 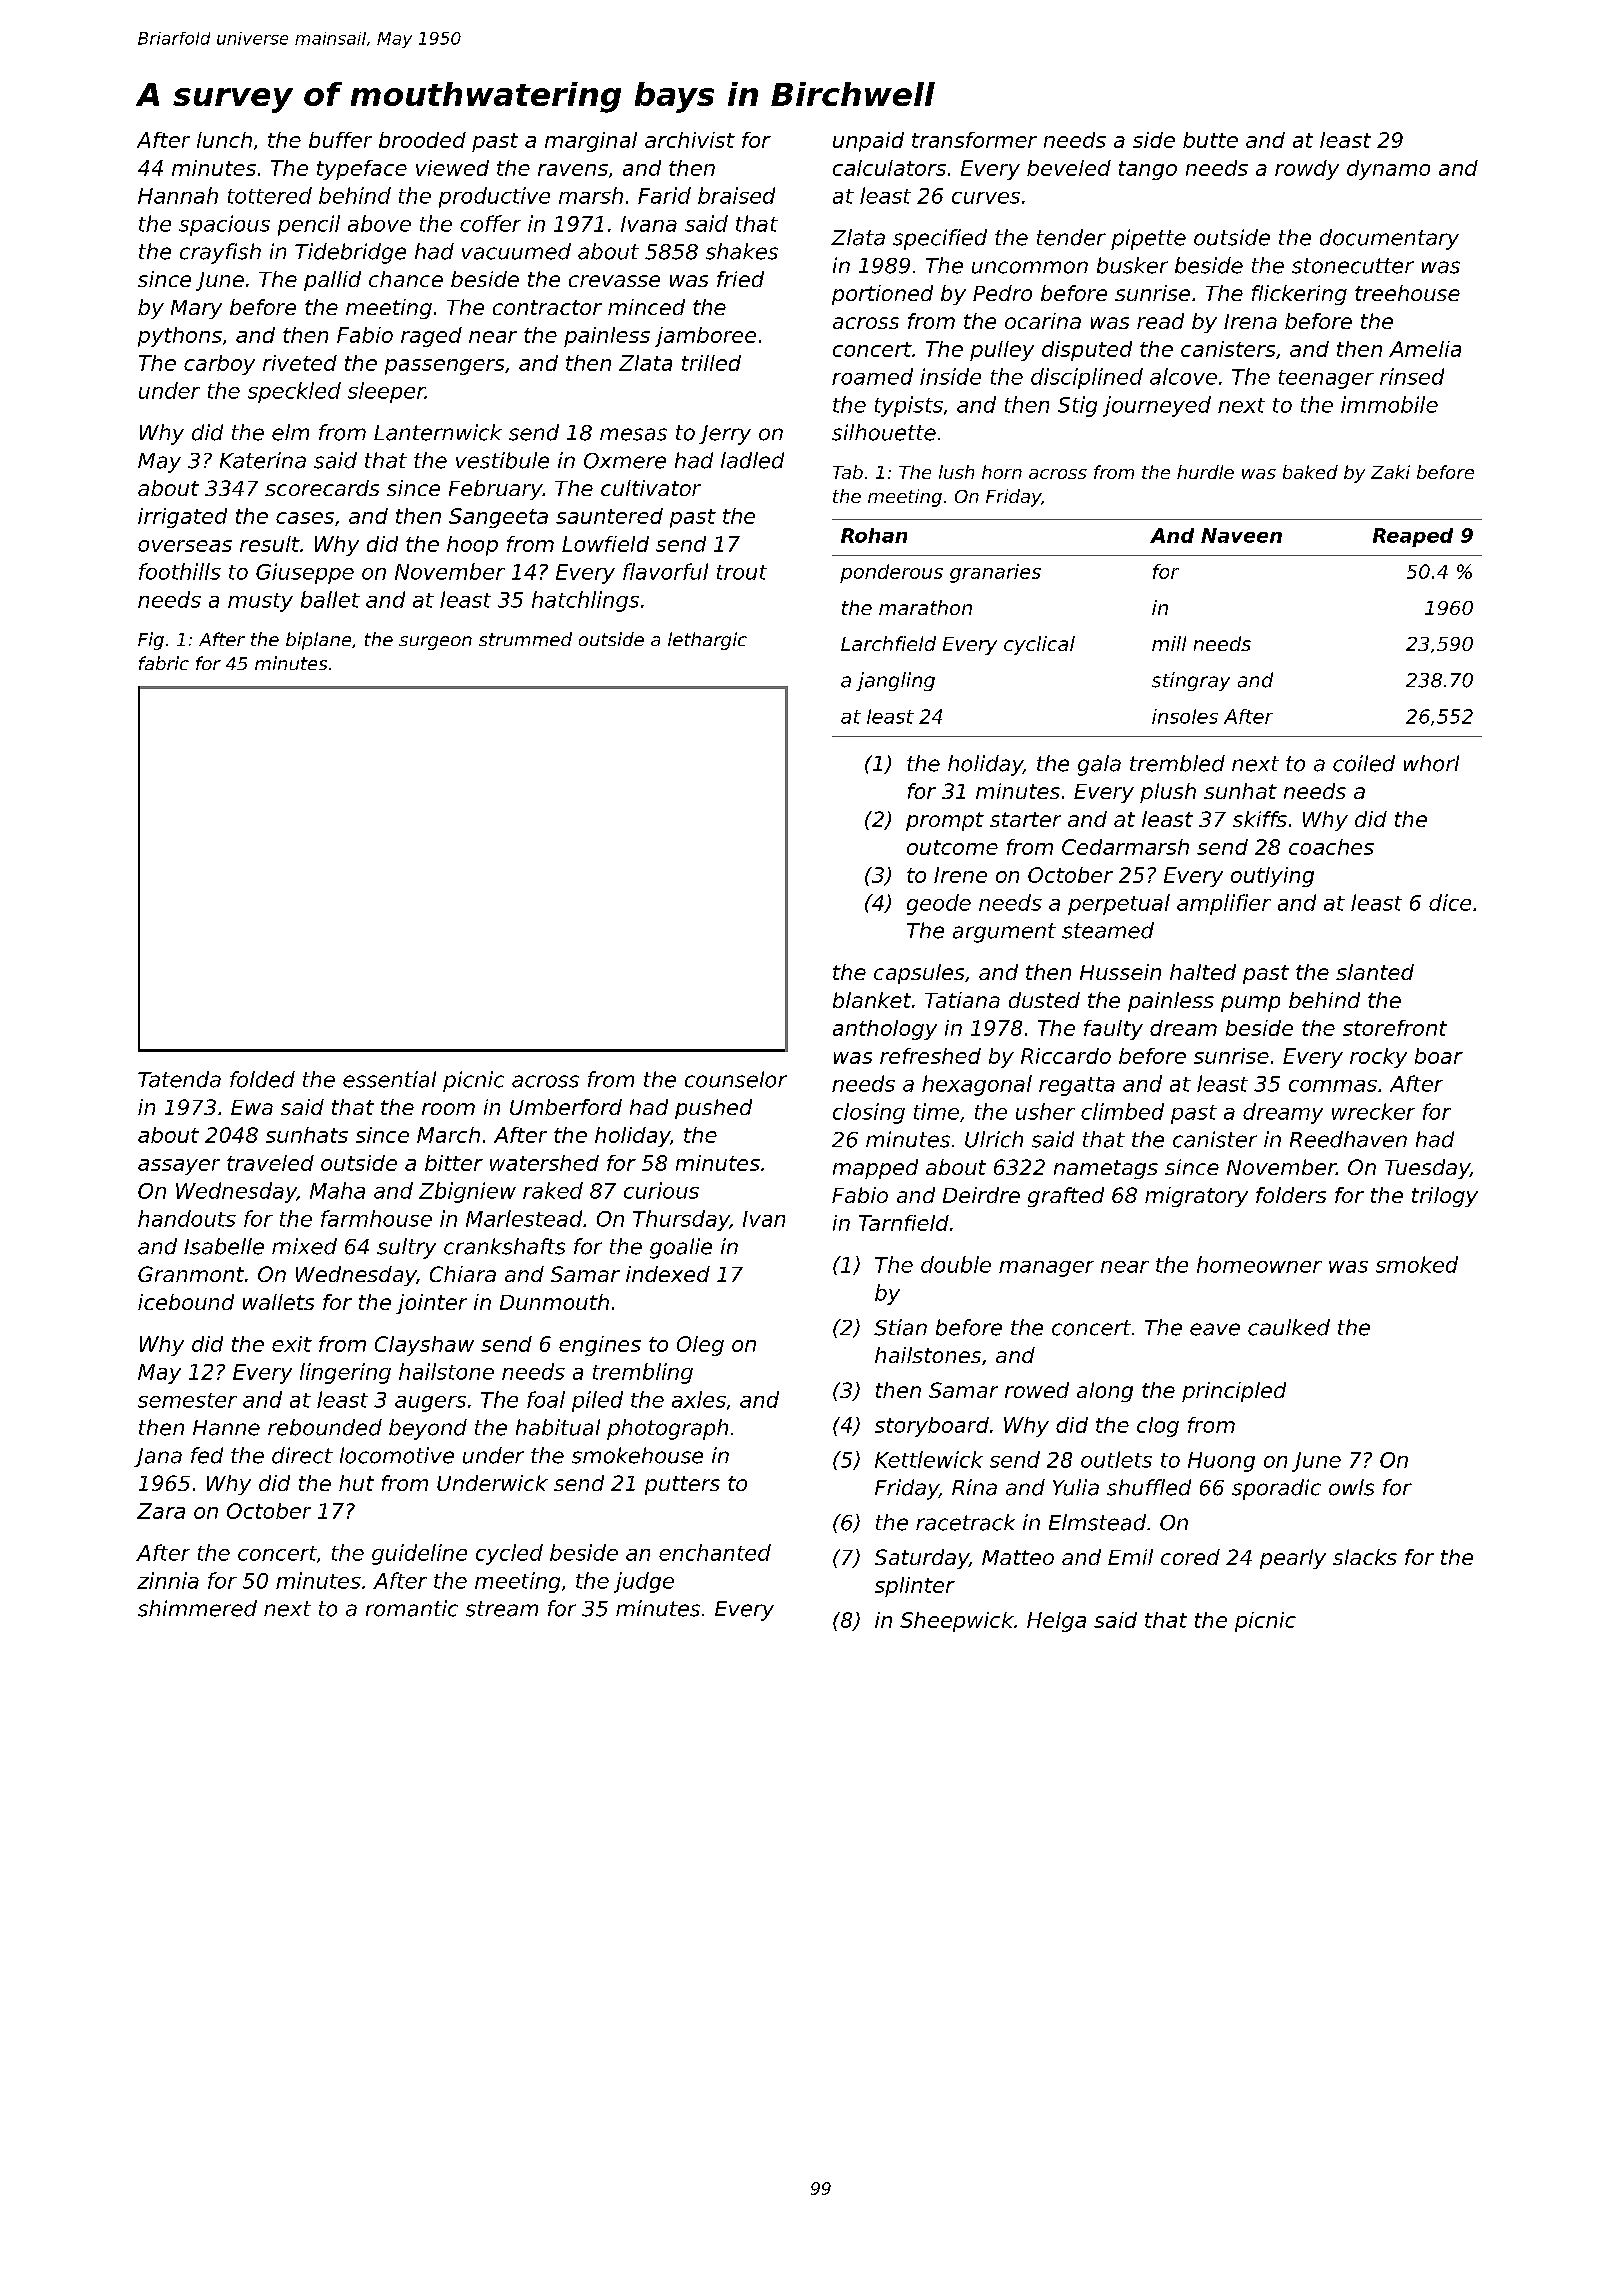 What do you see at coordinates (435, 643) in the screenshot?
I see `surgeon` at bounding box center [435, 643].
